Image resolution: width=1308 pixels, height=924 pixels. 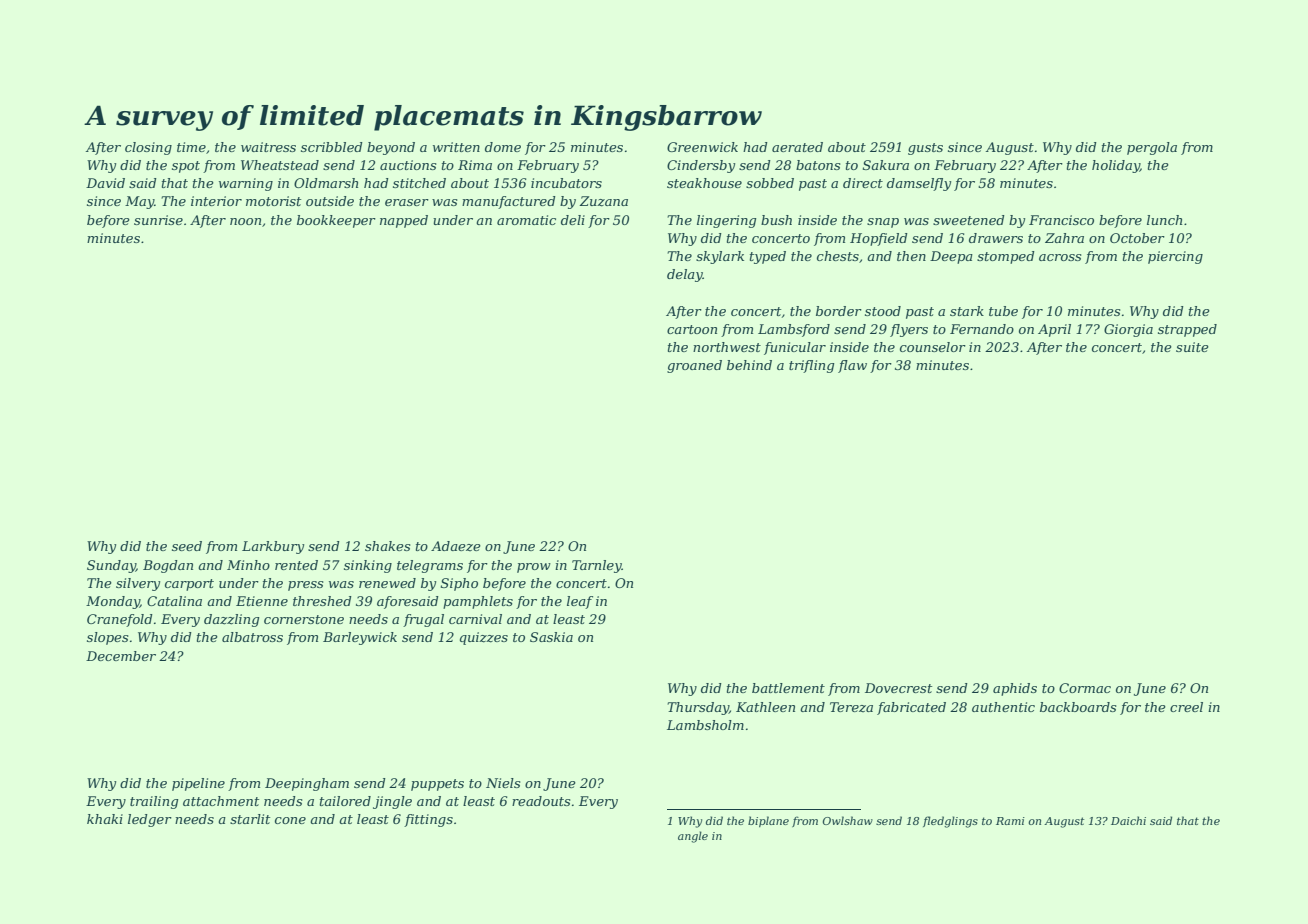 What do you see at coordinates (387, 546) in the document?
I see `shakes` at bounding box center [387, 546].
